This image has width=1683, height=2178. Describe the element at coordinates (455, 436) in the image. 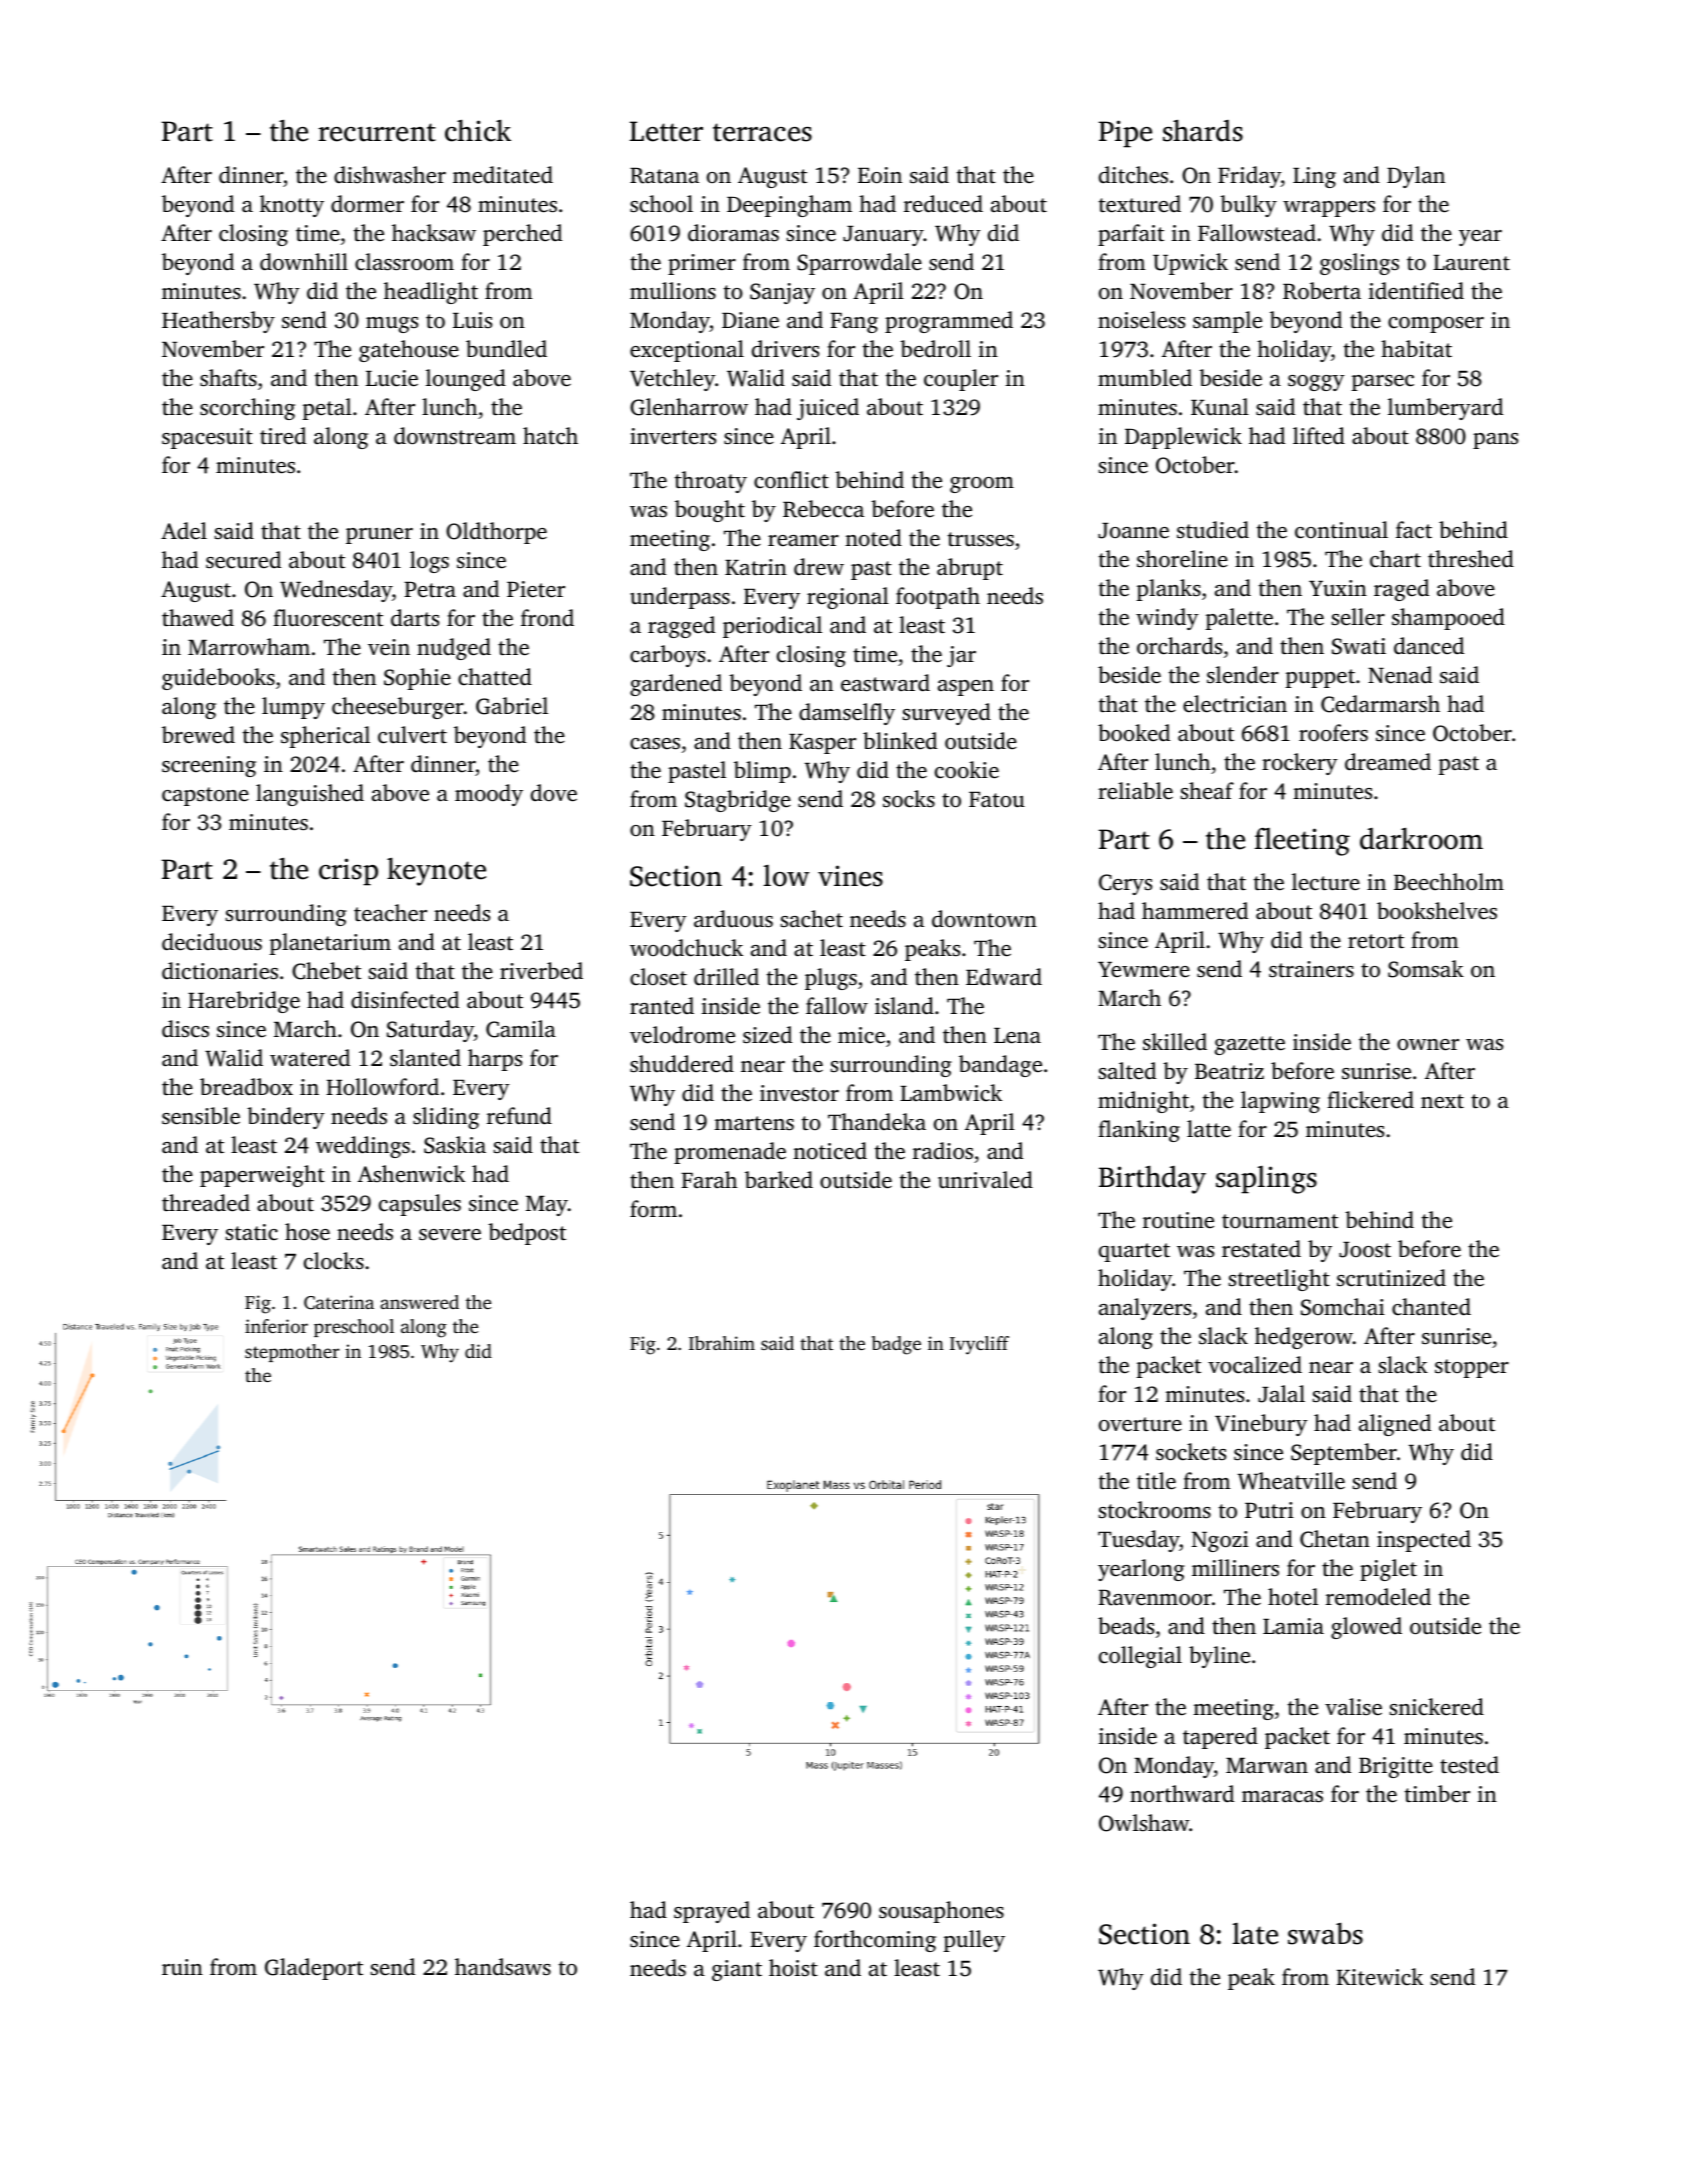

I see `downstream` at that location.
